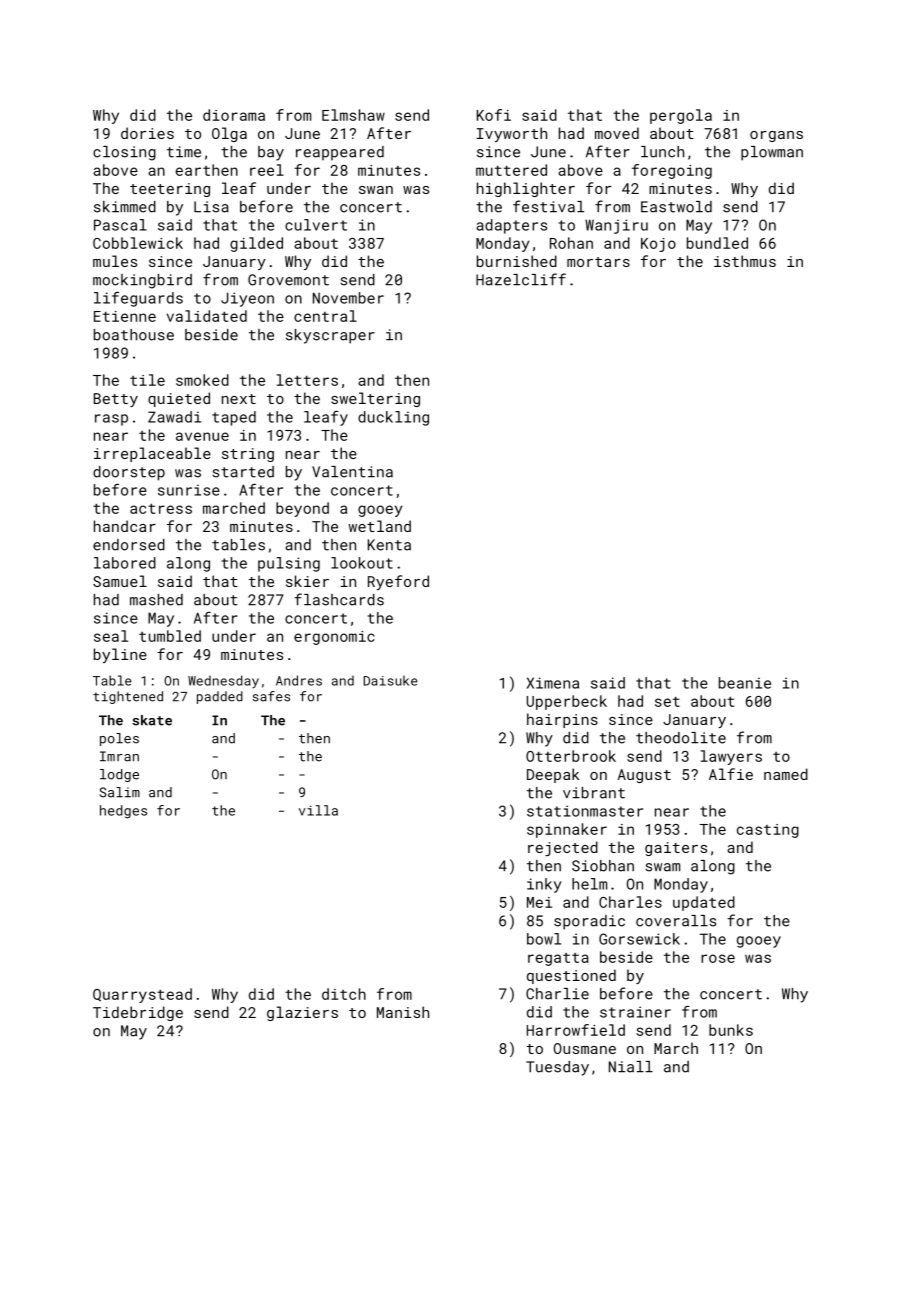  What do you see at coordinates (125, 207) in the document?
I see `skimmed` at bounding box center [125, 207].
